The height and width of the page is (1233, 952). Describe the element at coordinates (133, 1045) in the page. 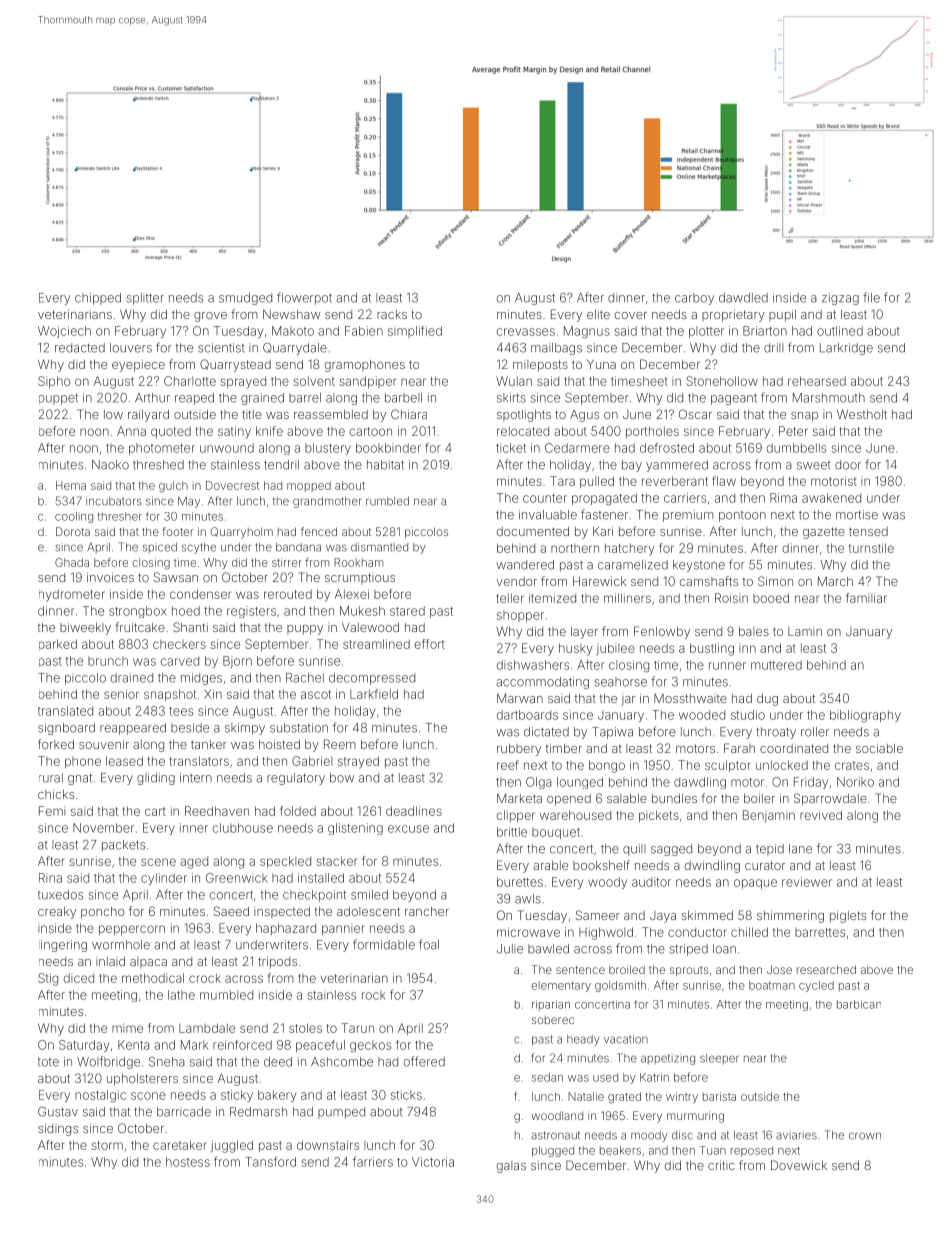

I see `Kenta` at that location.
